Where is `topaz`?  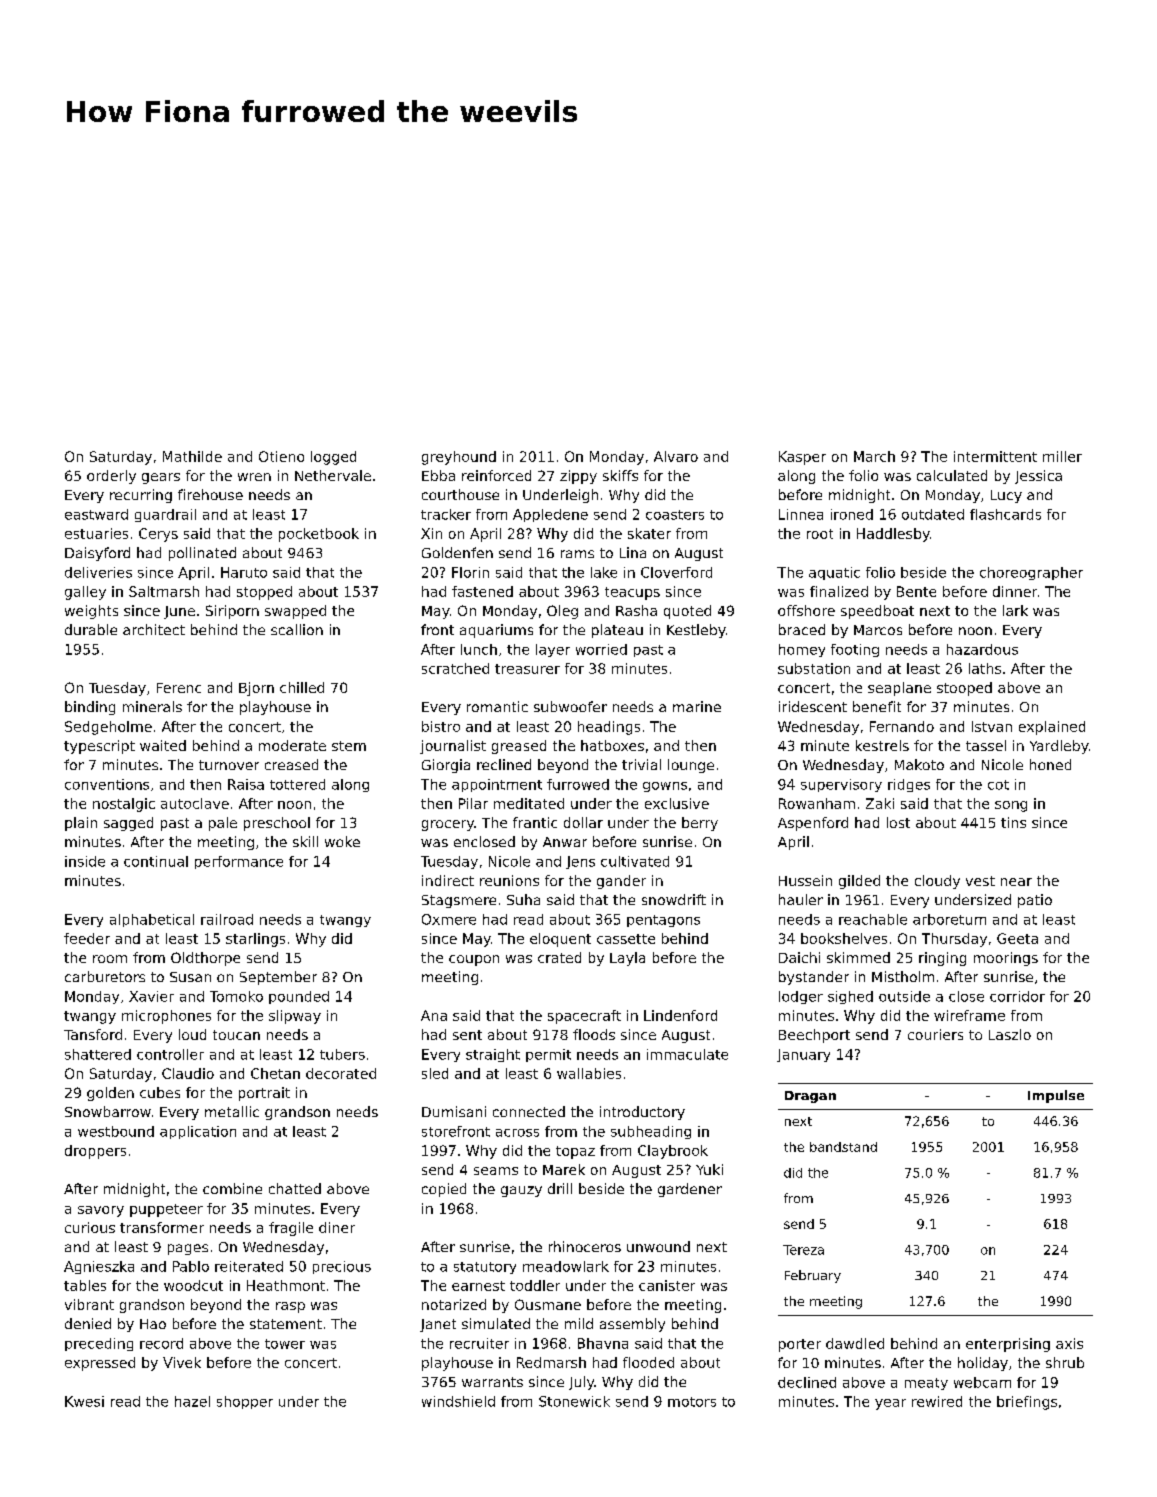 topaz is located at coordinates (575, 1152).
